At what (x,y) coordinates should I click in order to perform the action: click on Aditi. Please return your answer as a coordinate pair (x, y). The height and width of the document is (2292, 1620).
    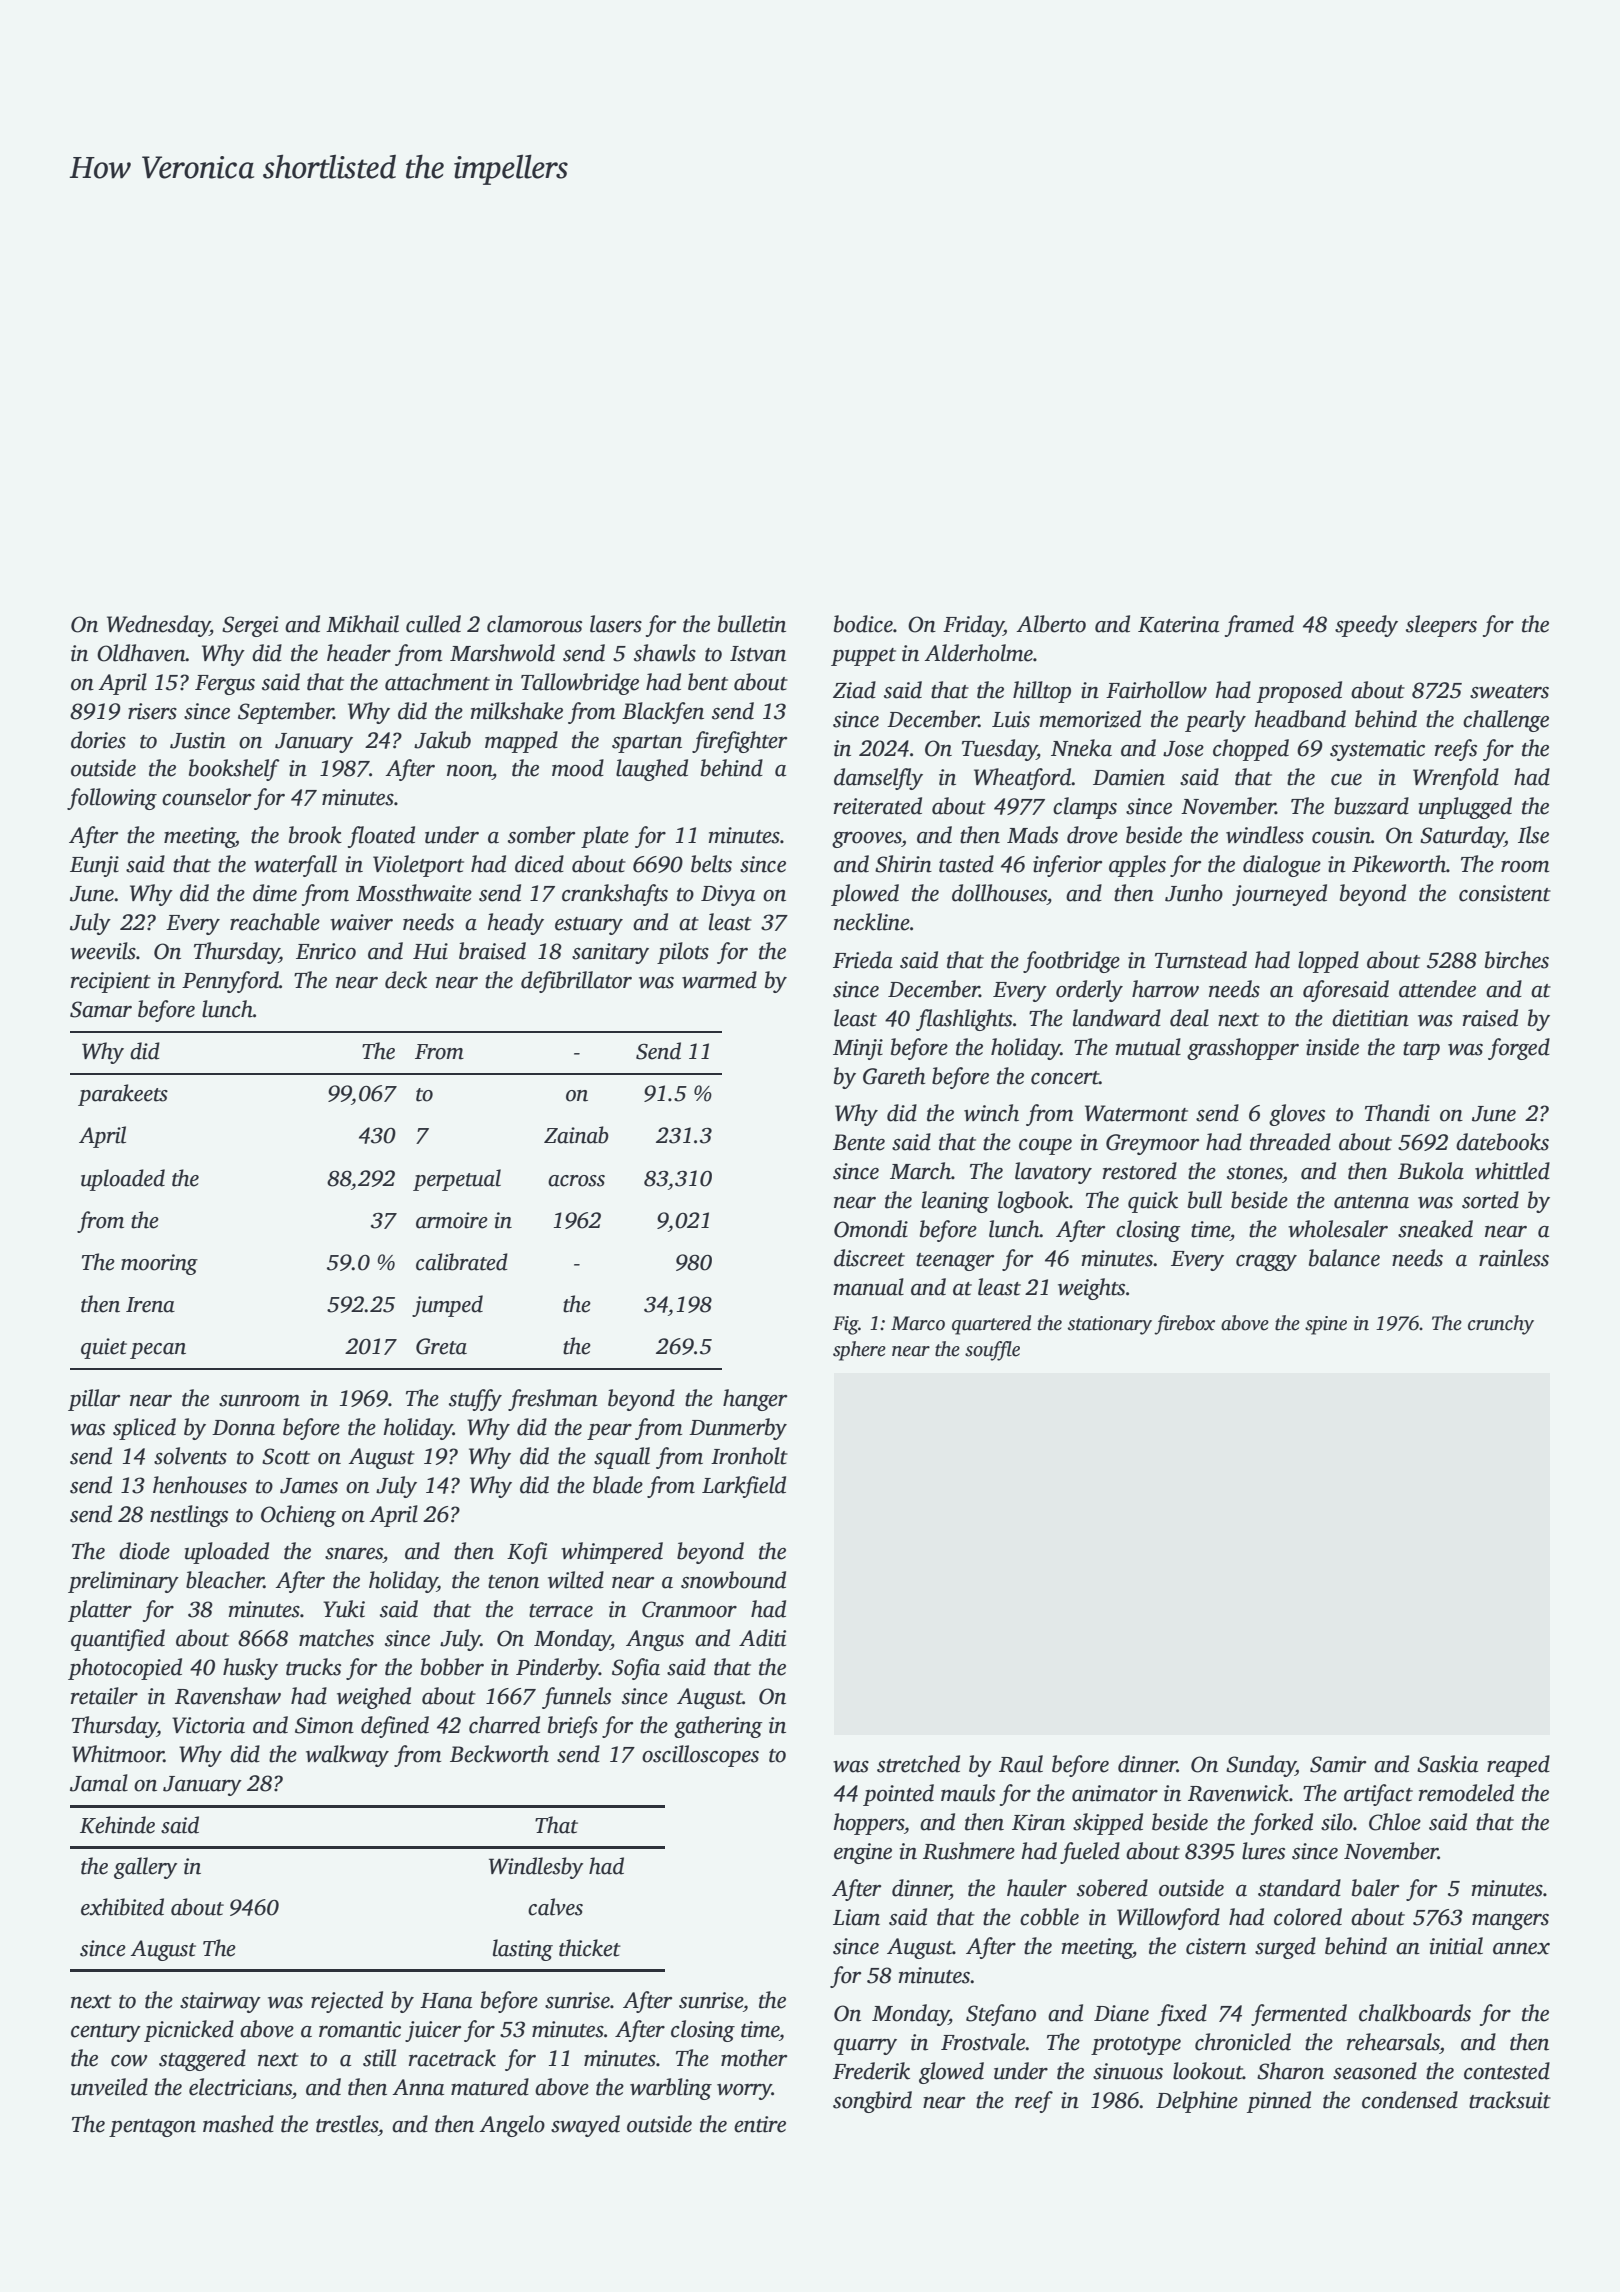
    Looking at the image, I should click on (762, 1638).
